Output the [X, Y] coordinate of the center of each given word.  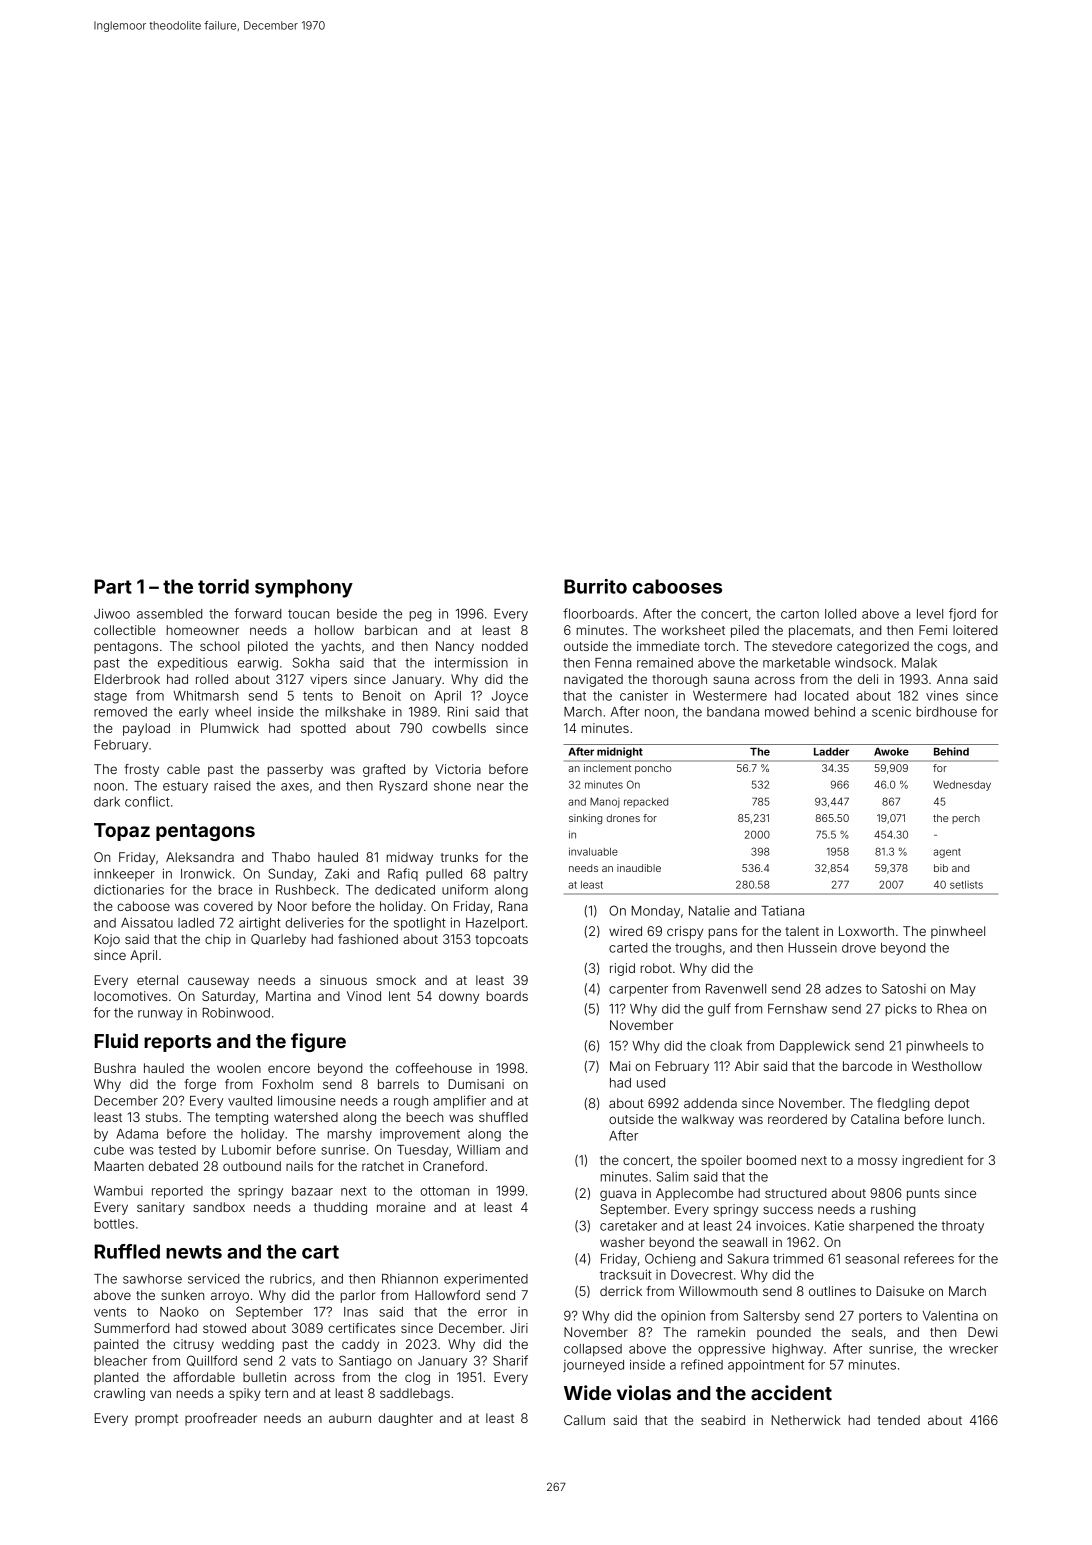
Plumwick [230, 728]
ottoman [444, 1191]
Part [113, 586]
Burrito [595, 586]
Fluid [116, 1040]
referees [929, 1258]
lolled [840, 614]
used [651, 1083]
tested [177, 1150]
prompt [156, 1420]
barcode [867, 1066]
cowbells [459, 728]
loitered [975, 630]
